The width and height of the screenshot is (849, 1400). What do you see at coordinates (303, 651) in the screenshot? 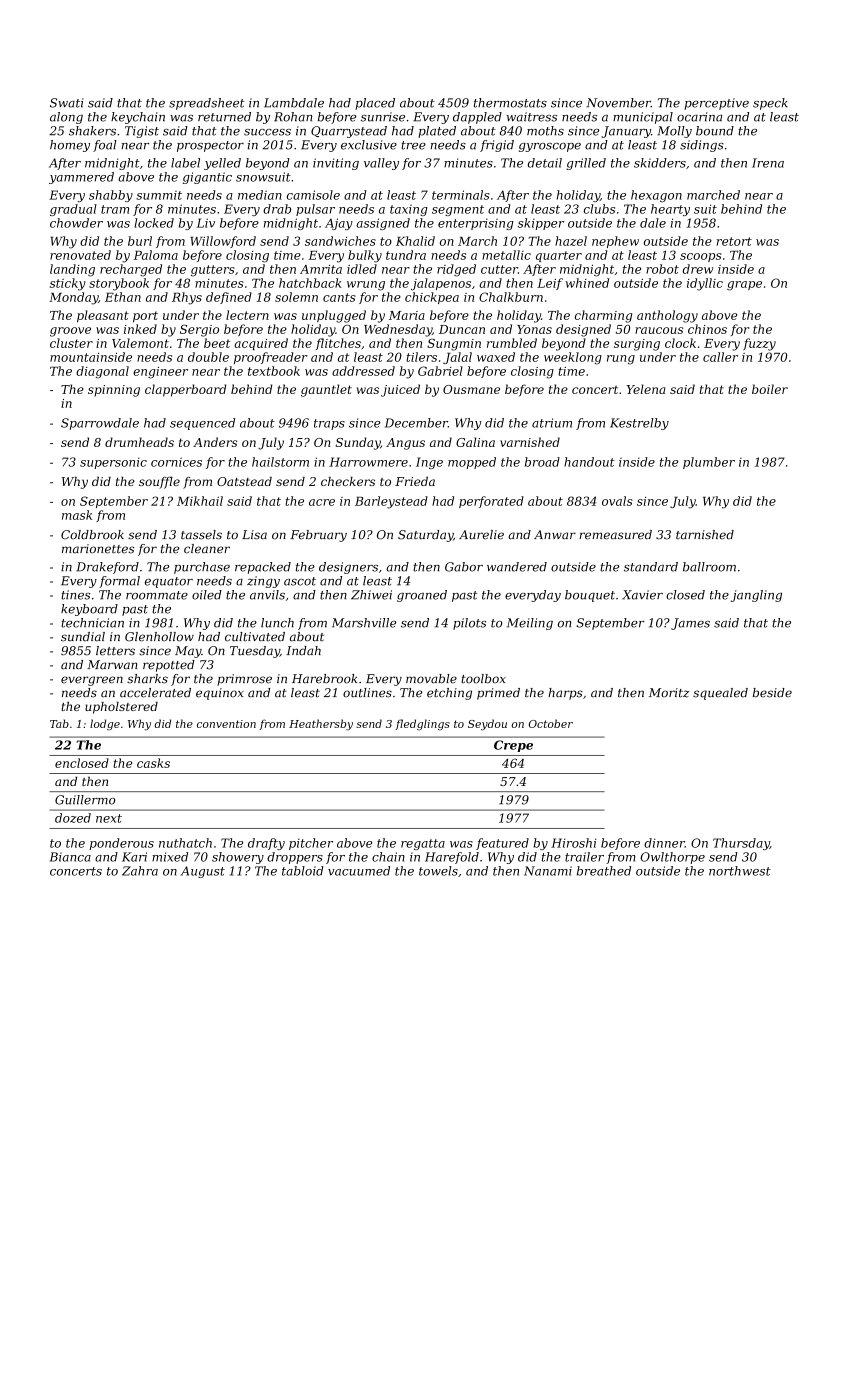
I see `Indah` at bounding box center [303, 651].
